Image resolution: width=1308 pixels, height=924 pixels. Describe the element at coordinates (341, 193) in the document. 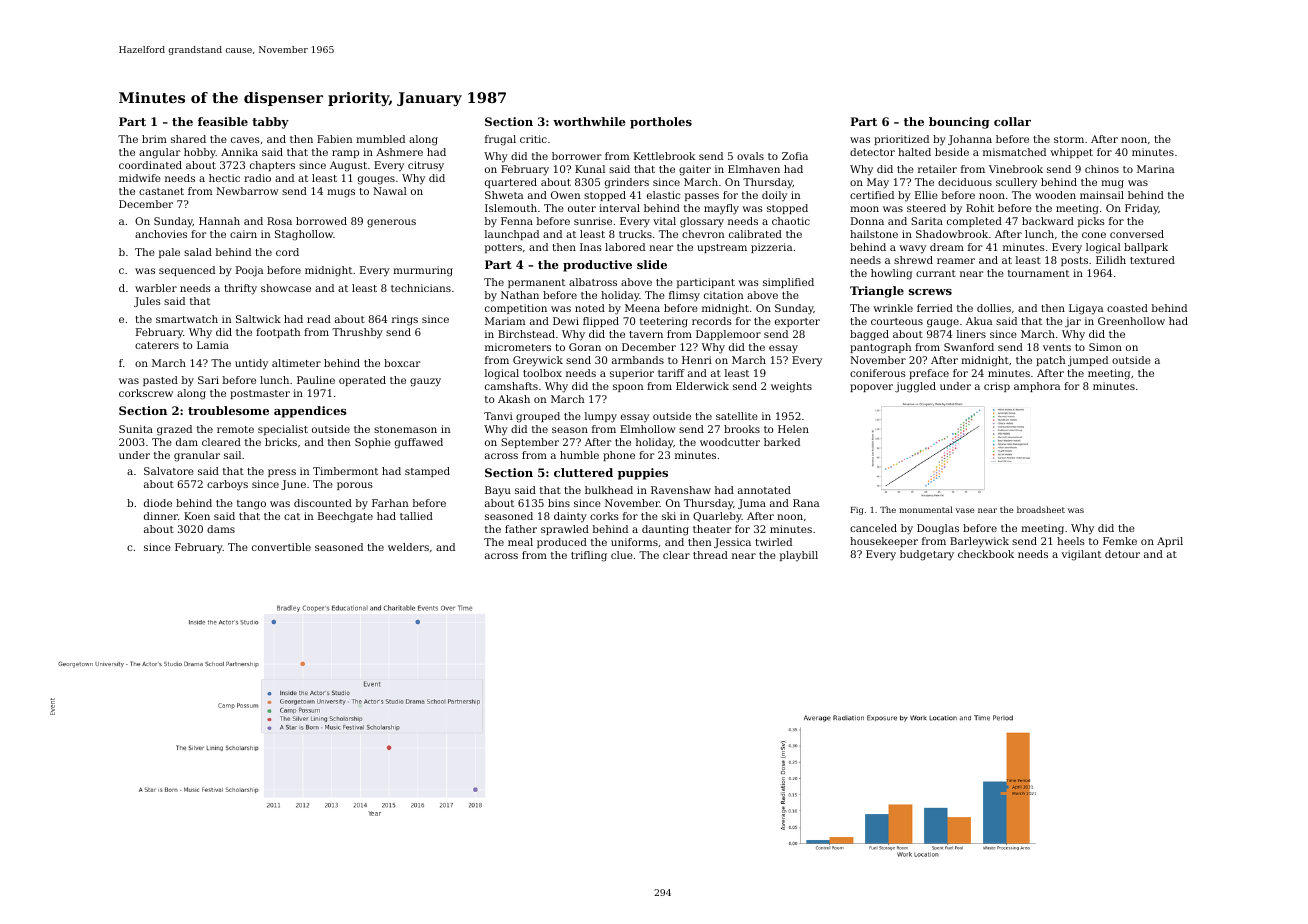

I see `mugs` at that location.
